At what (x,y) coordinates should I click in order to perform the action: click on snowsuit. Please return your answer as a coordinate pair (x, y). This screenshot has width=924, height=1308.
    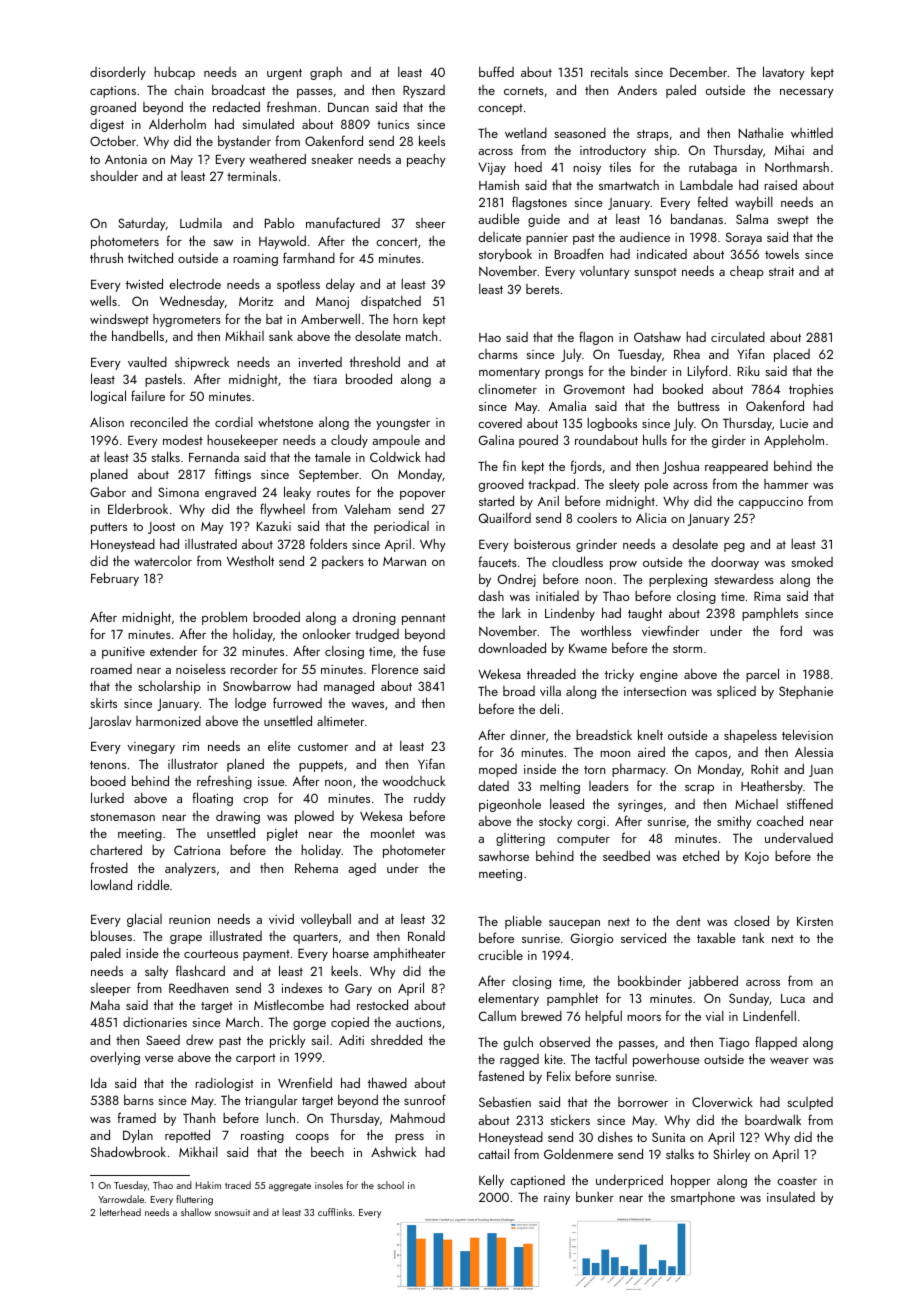
    Looking at the image, I should click on (232, 1212).
